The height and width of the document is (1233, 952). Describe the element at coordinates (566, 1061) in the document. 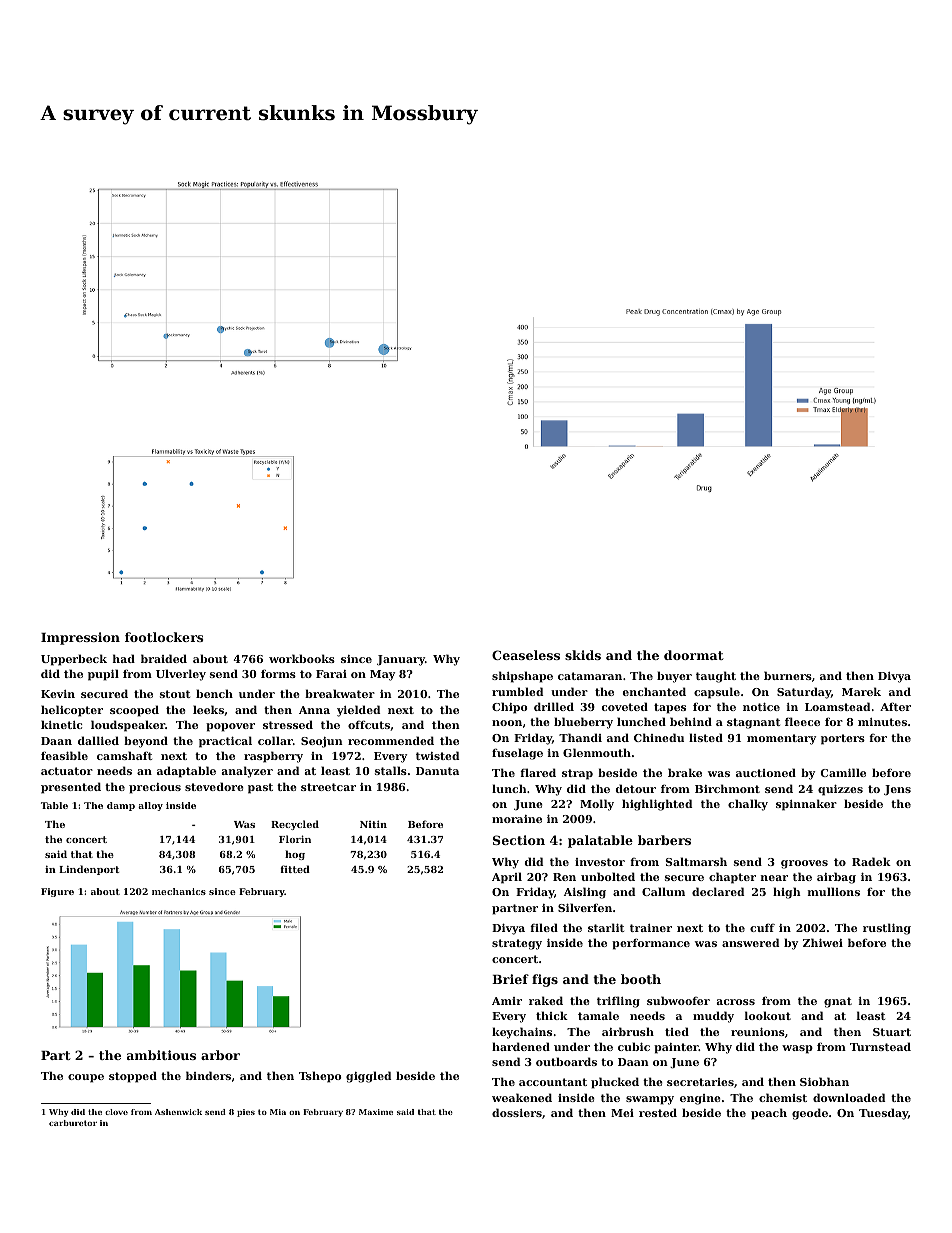

I see `outboards` at that location.
